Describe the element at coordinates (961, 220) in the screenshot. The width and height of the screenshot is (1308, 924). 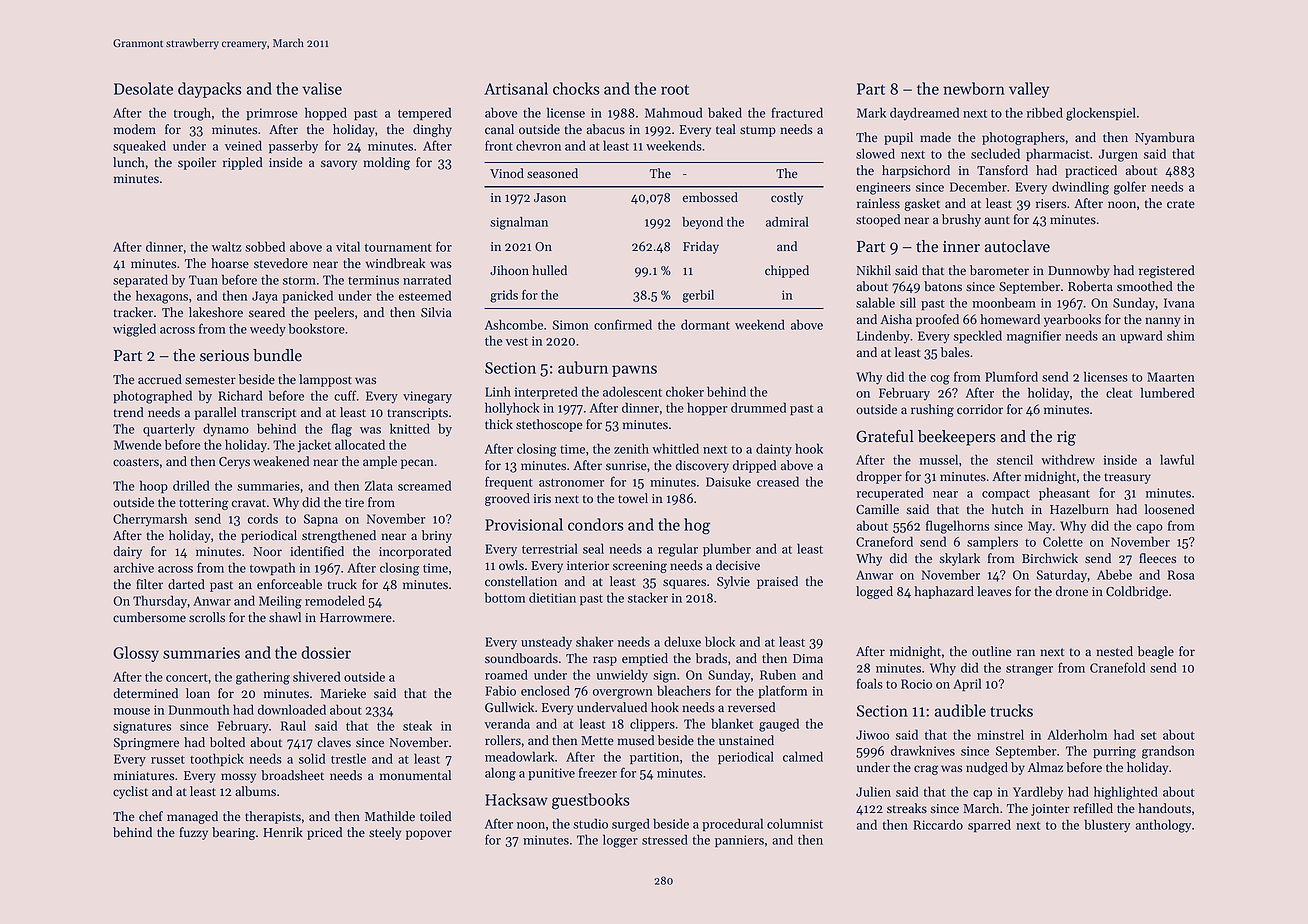
I see `brushy` at that location.
